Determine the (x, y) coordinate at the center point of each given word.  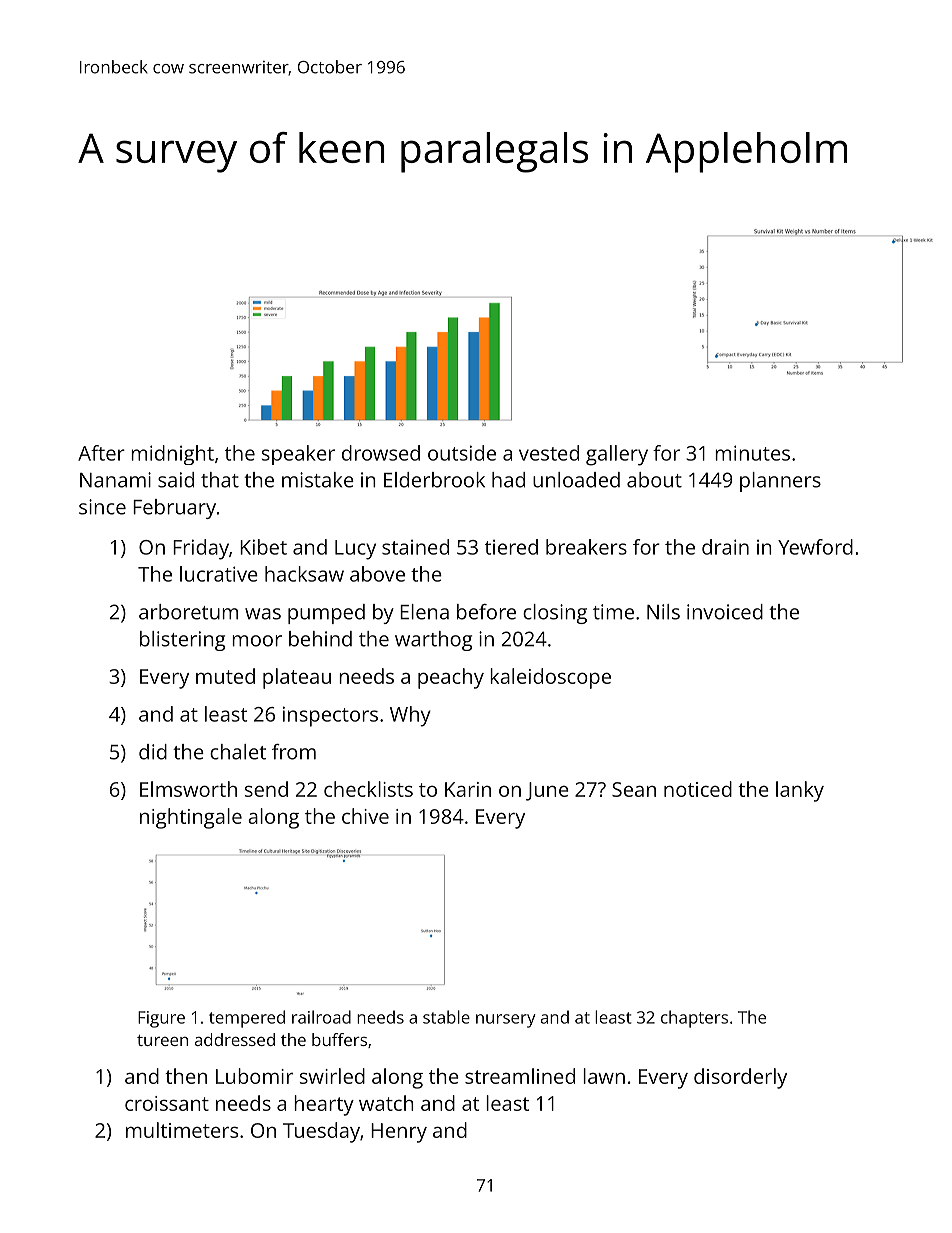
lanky (800, 791)
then (186, 1076)
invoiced (725, 612)
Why (410, 716)
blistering (182, 641)
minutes (752, 453)
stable (446, 1017)
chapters (694, 1019)
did (153, 752)
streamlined (520, 1076)
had (508, 480)
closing (555, 614)
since (102, 507)
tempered (247, 1019)
